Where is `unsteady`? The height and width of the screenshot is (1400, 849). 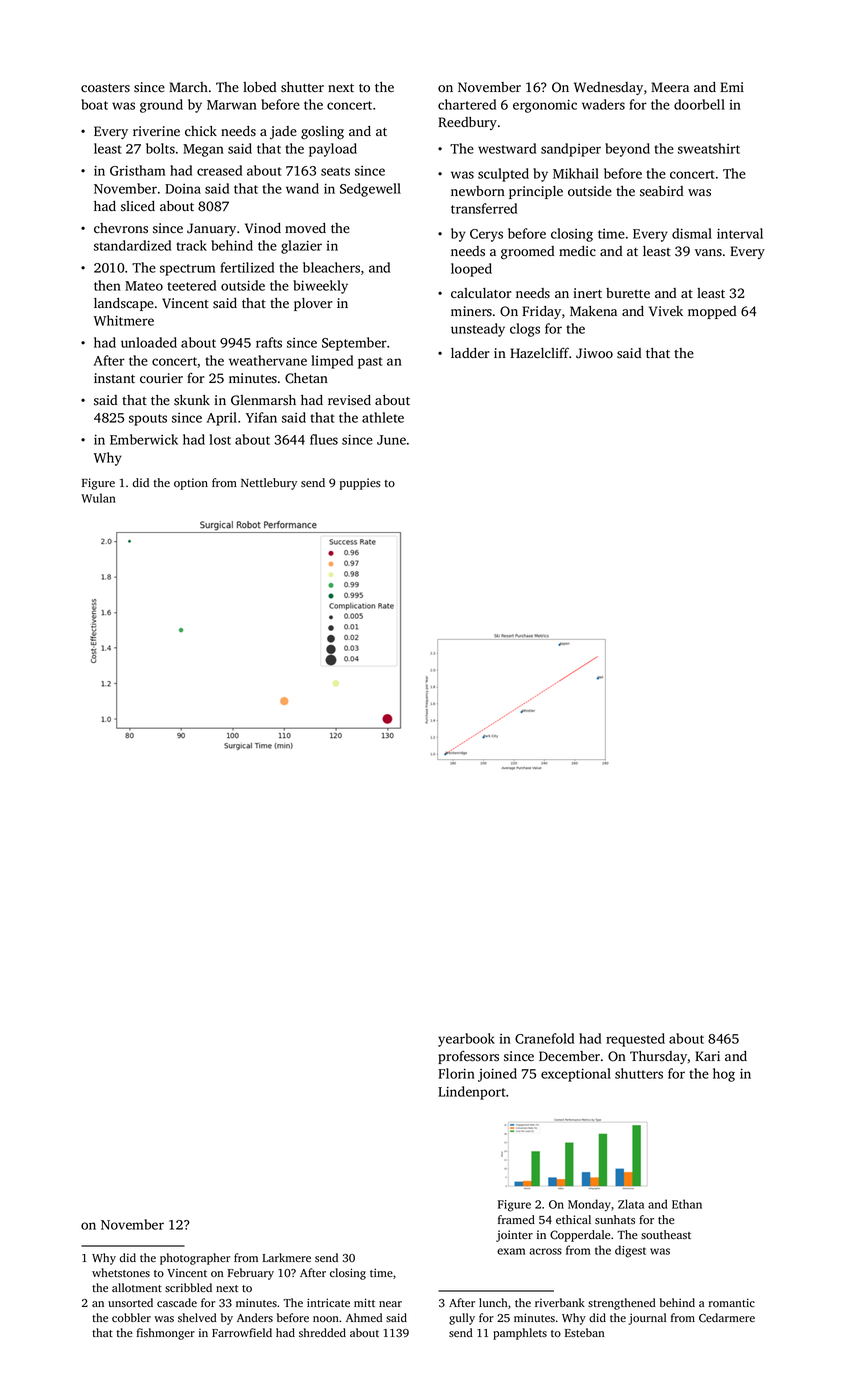 unsteady is located at coordinates (478, 330).
